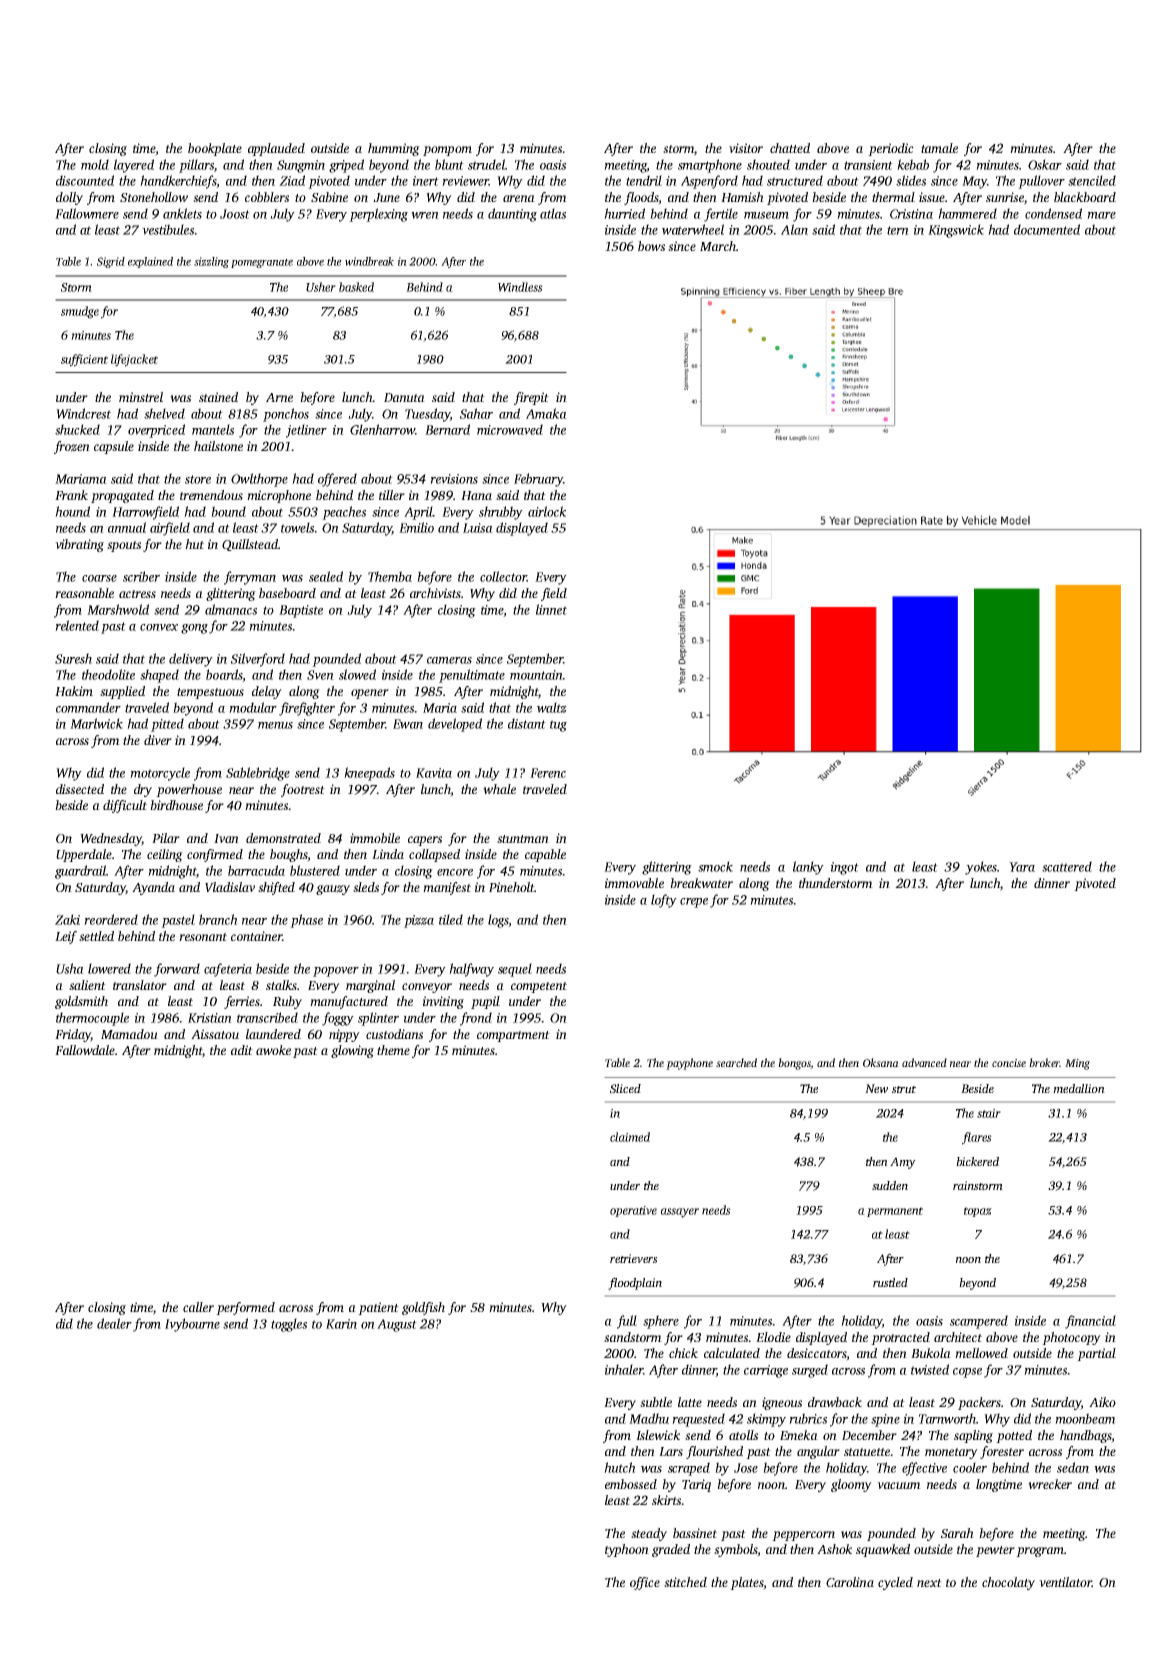  I want to click on topaz, so click(978, 1212).
